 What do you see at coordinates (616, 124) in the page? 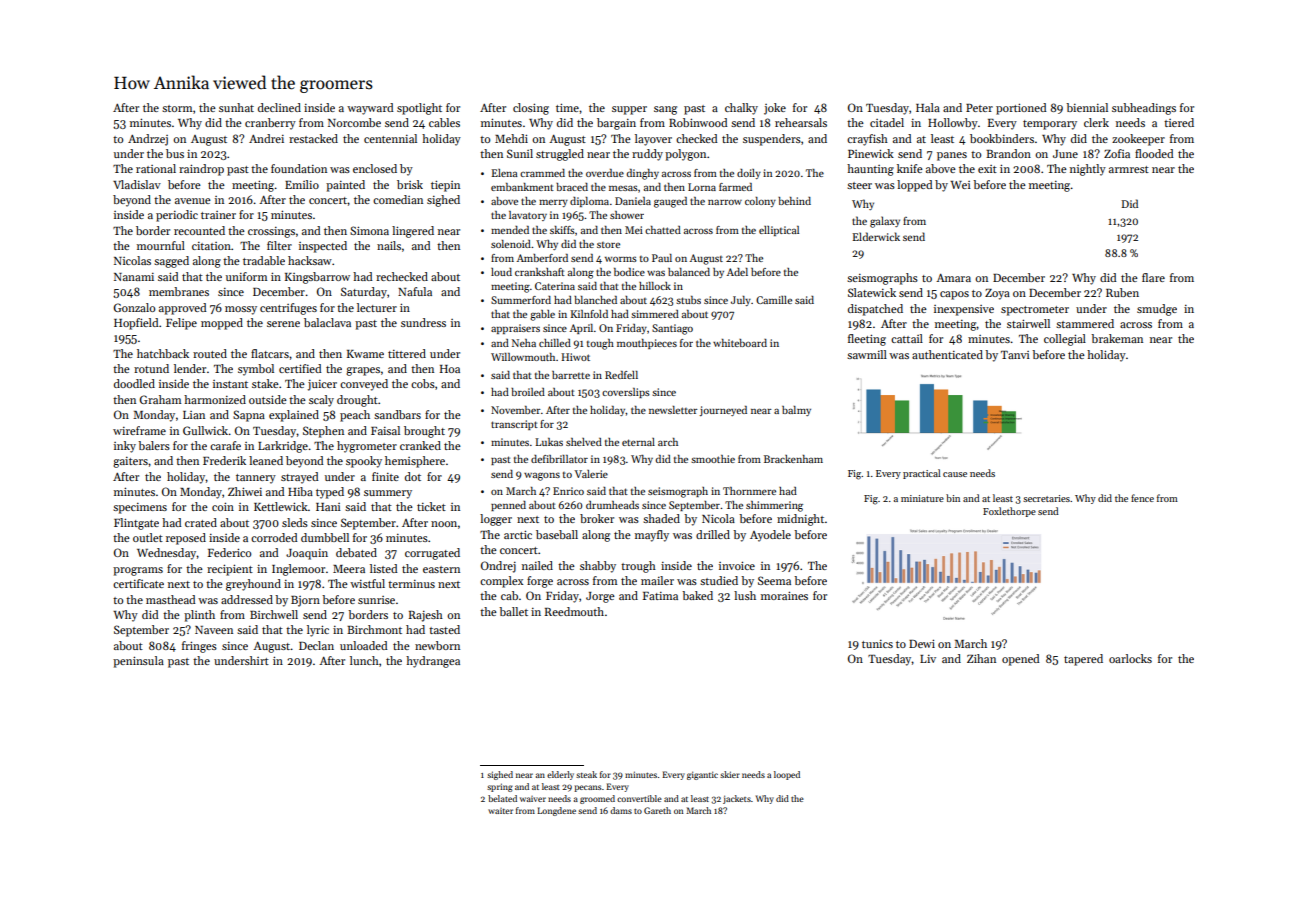
I see `bargain` at bounding box center [616, 124].
